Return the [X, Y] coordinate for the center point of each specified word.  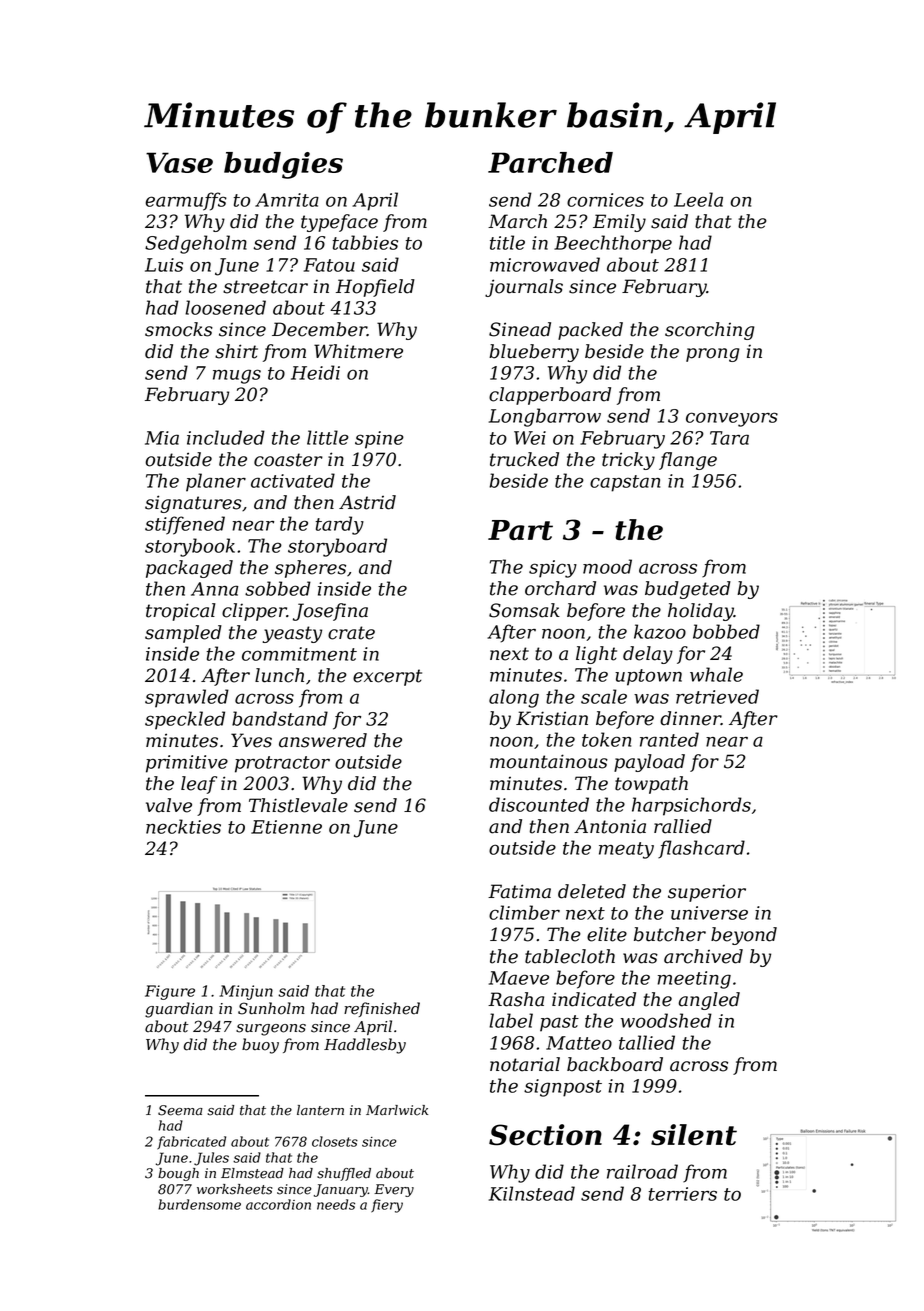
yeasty [292, 634]
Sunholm [271, 1008]
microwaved [545, 264]
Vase [179, 162]
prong [712, 355]
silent [694, 1135]
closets [335, 1141]
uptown [648, 677]
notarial [525, 1064]
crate [351, 633]
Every [394, 1190]
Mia [162, 438]
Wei [530, 438]
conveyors [732, 419]
